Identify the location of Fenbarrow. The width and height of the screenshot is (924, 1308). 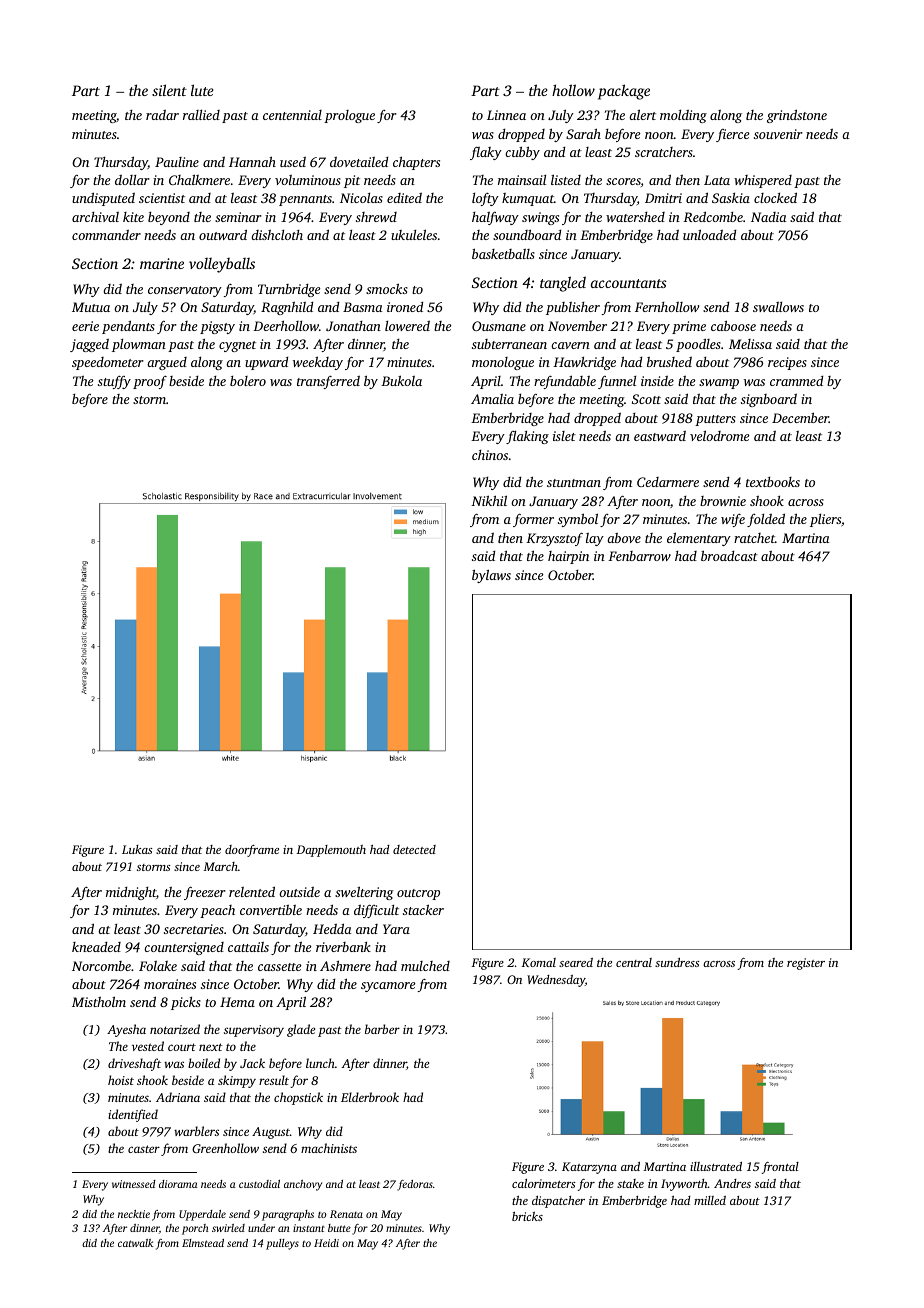
(639, 556).
